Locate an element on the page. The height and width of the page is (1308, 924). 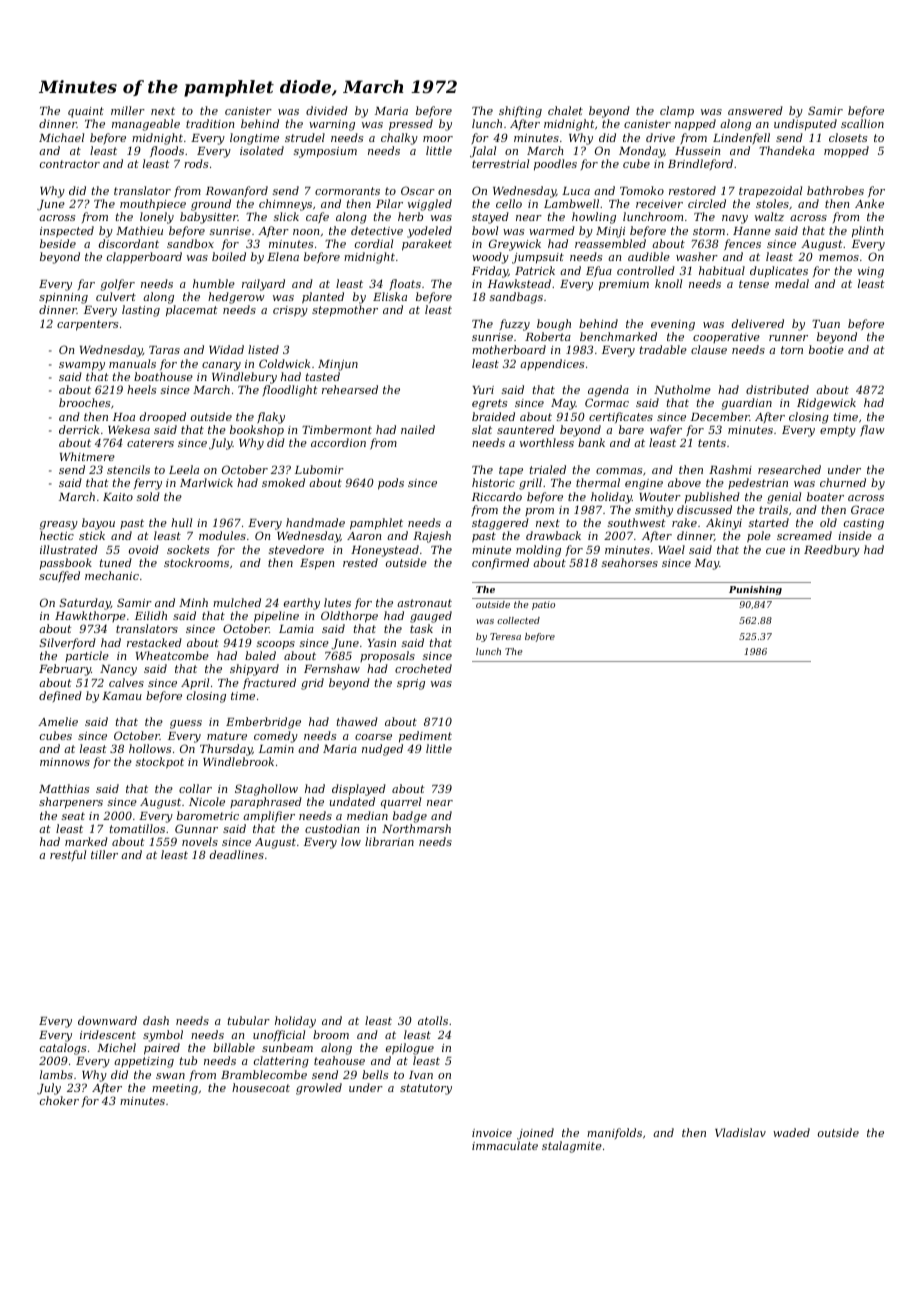
trails is located at coordinates (773, 509).
